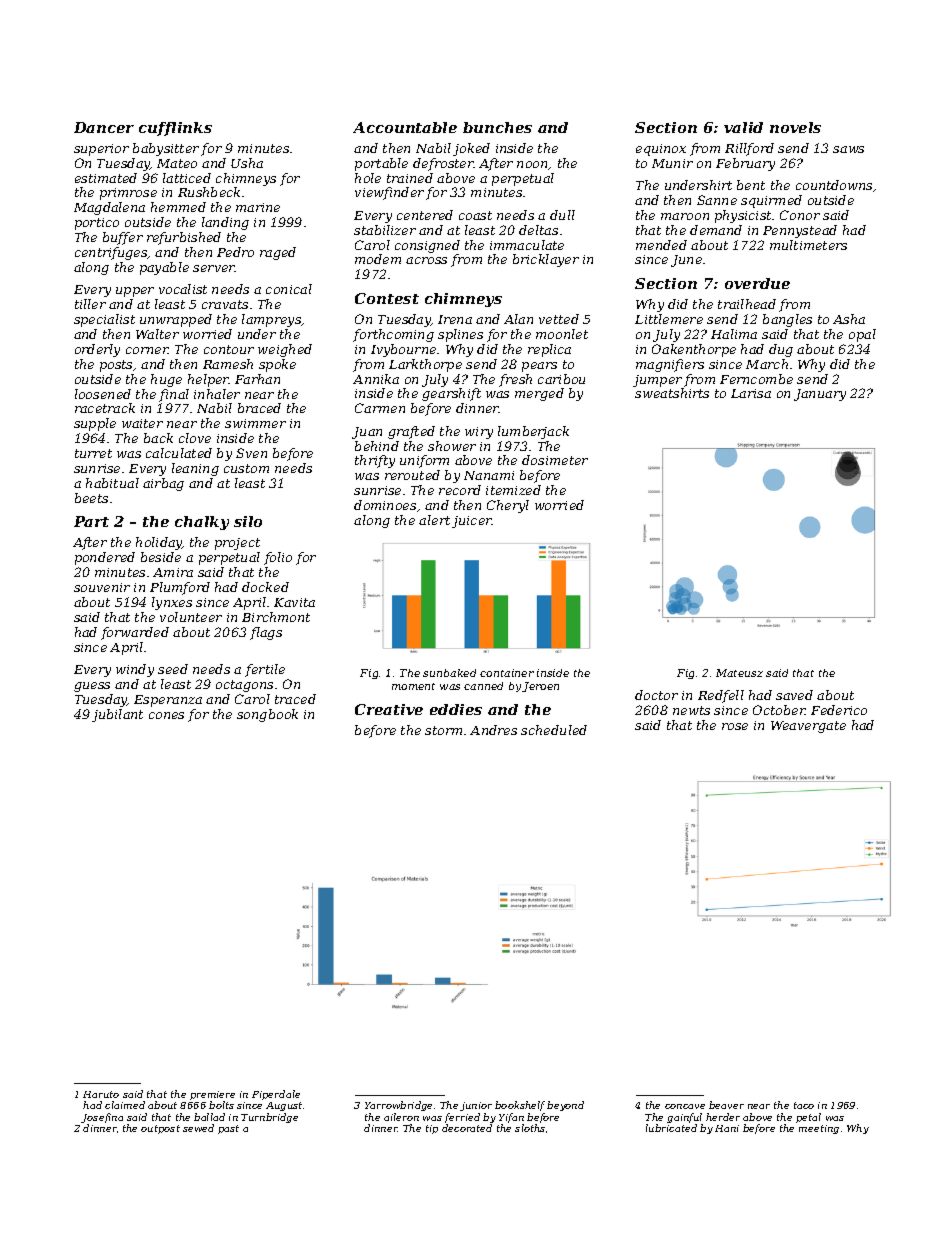 The image size is (952, 1233). I want to click on souvenir, so click(102, 587).
